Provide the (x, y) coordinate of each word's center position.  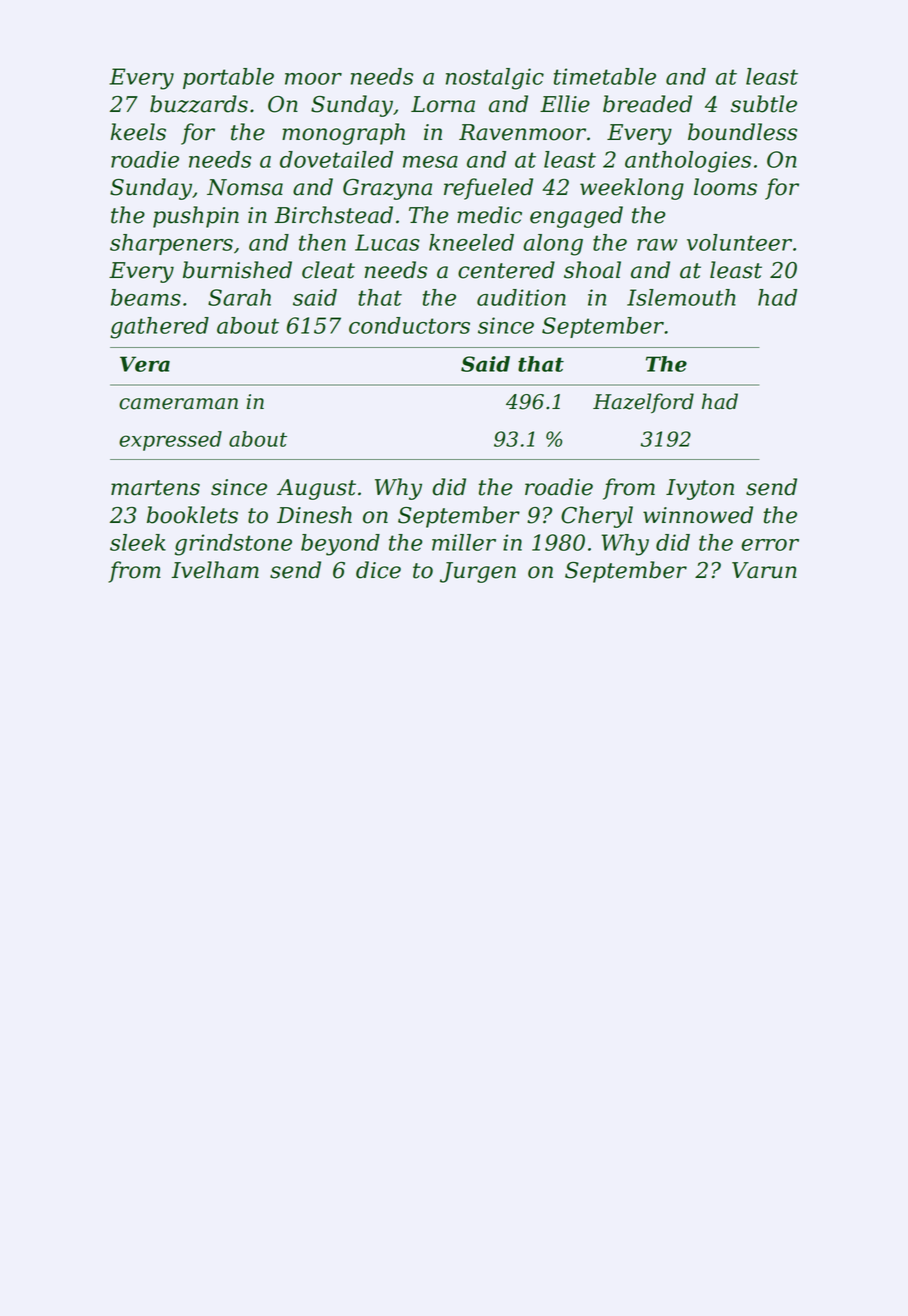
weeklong (632, 189)
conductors (409, 325)
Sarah (239, 297)
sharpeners (171, 244)
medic (489, 215)
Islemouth (681, 297)
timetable (605, 76)
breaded (647, 104)
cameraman (178, 404)
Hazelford (643, 403)
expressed (170, 441)
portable (228, 78)
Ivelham (215, 570)
